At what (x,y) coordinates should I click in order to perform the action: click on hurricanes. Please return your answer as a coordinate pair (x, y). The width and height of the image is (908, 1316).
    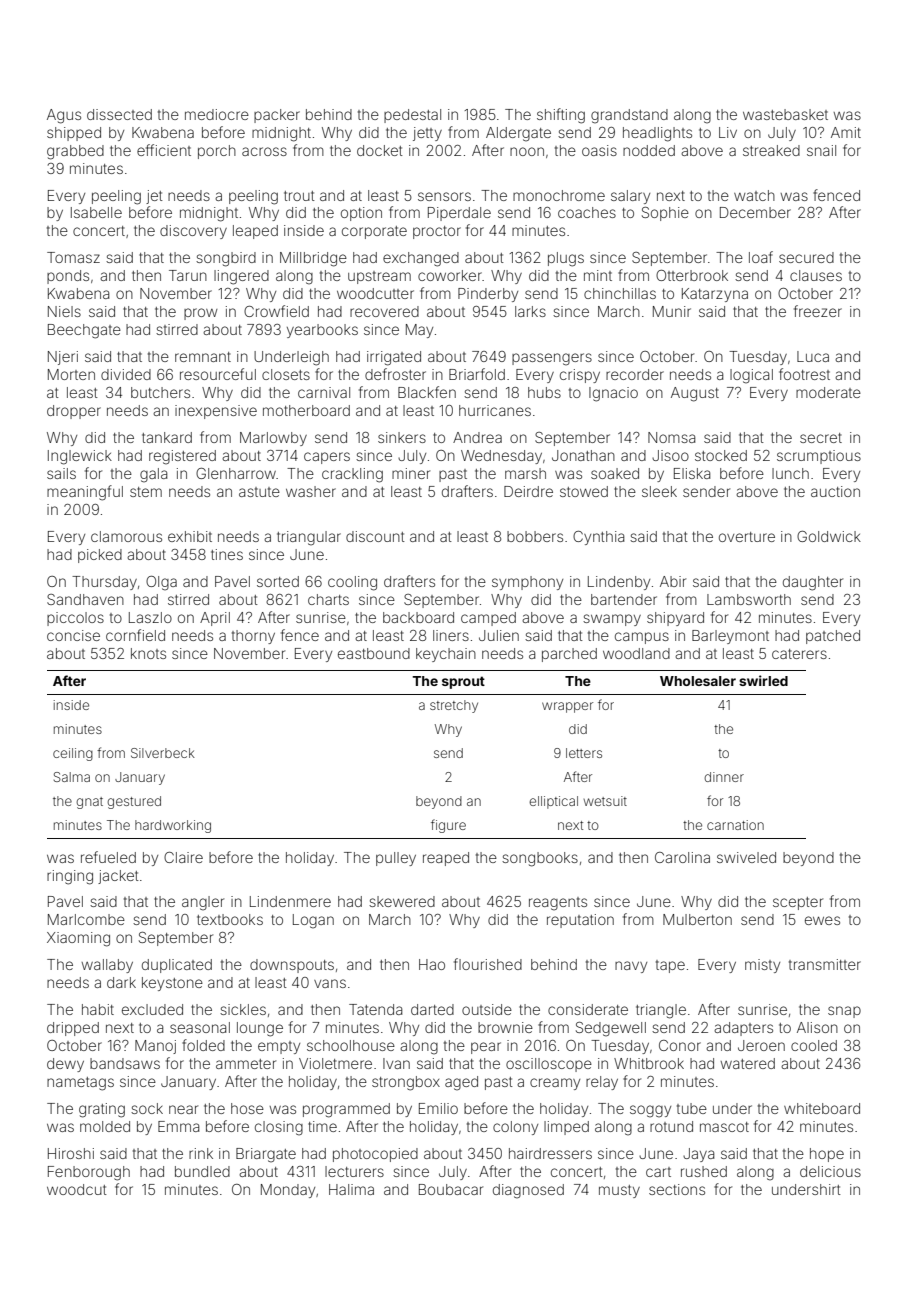
    Looking at the image, I should click on (495, 410).
